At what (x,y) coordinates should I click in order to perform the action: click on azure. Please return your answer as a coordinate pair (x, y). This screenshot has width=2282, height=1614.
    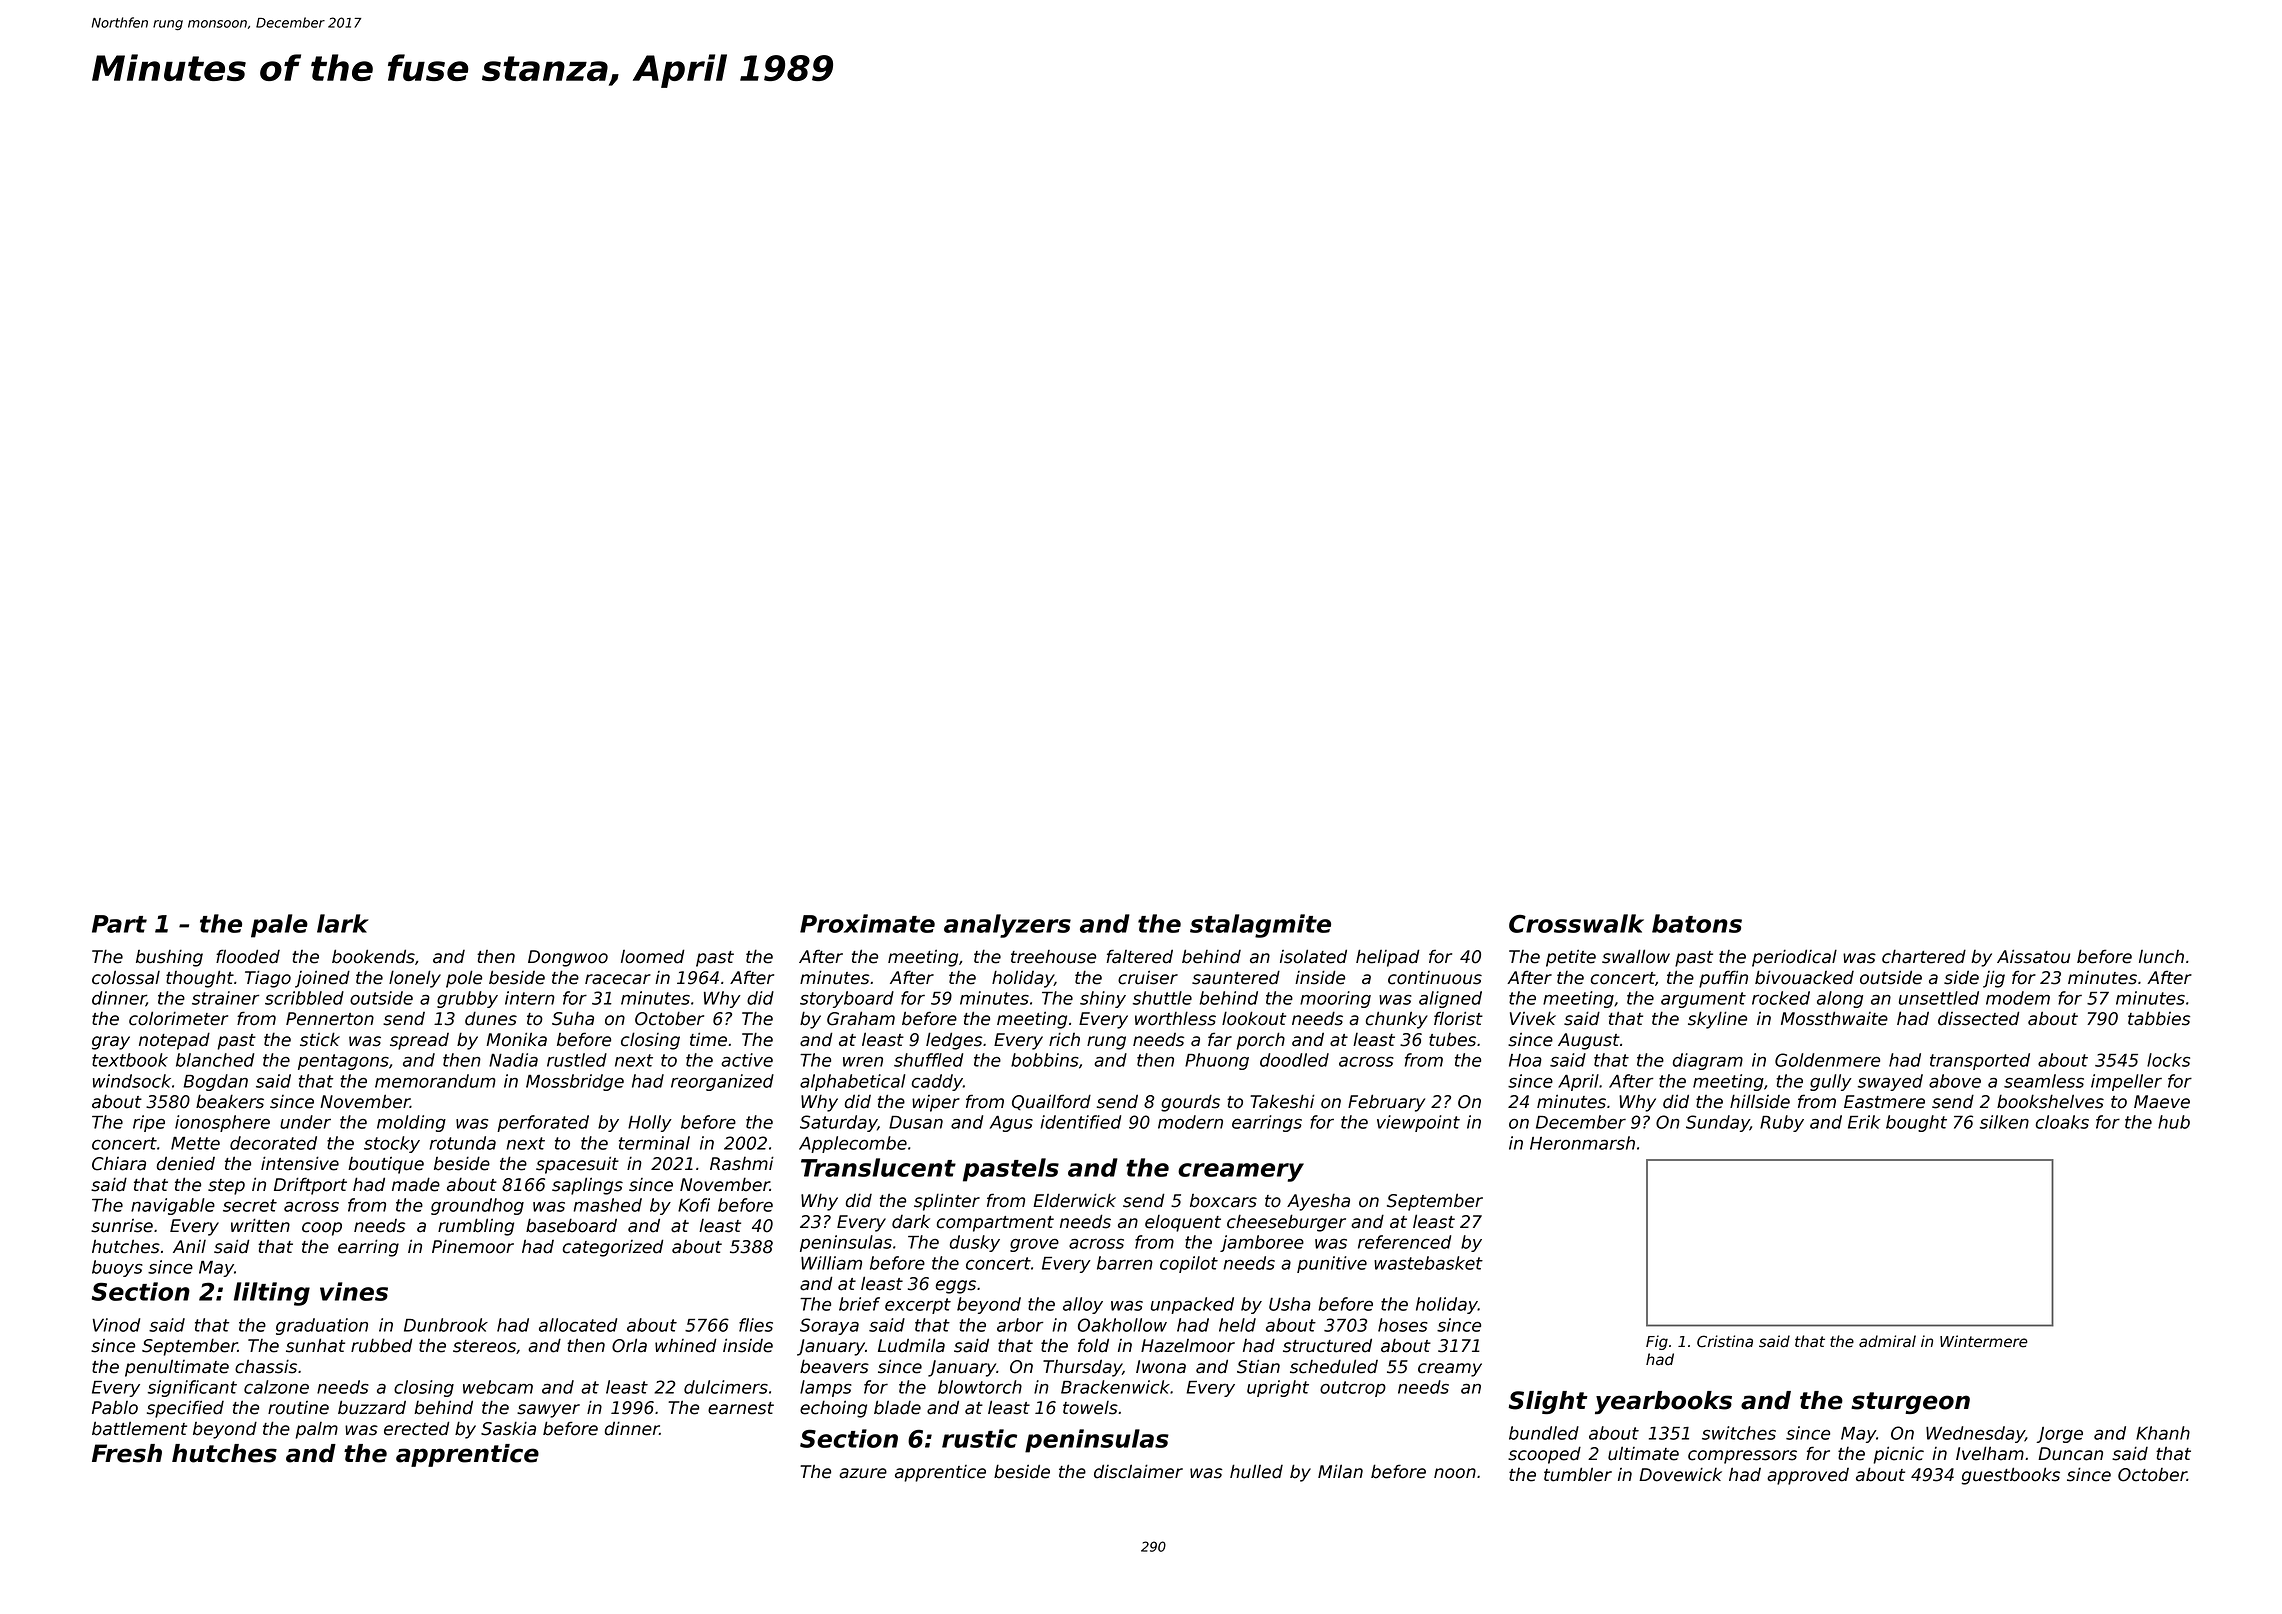
    Looking at the image, I should click on (863, 1473).
